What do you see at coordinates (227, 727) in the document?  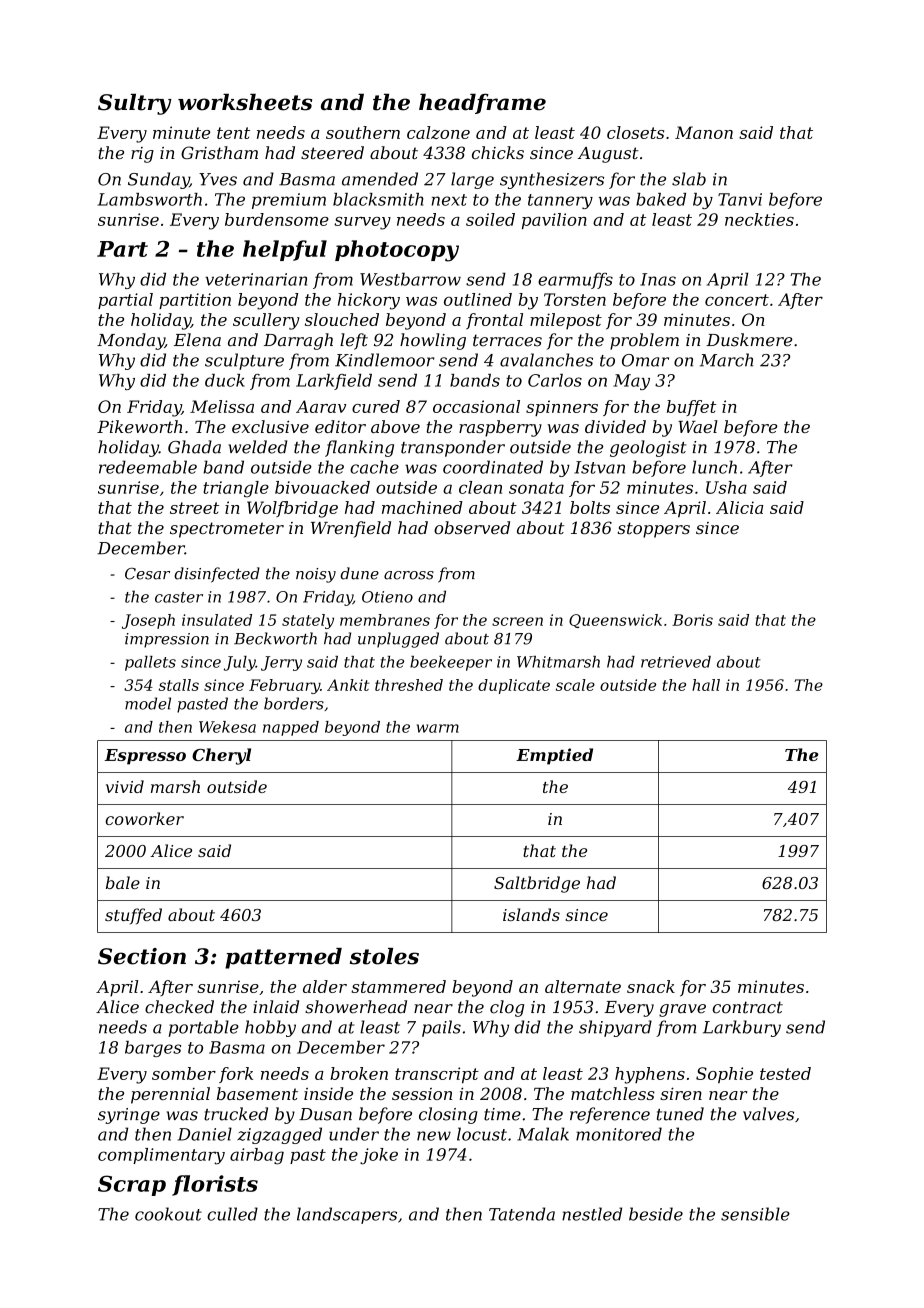 I see `Wekesa` at bounding box center [227, 727].
